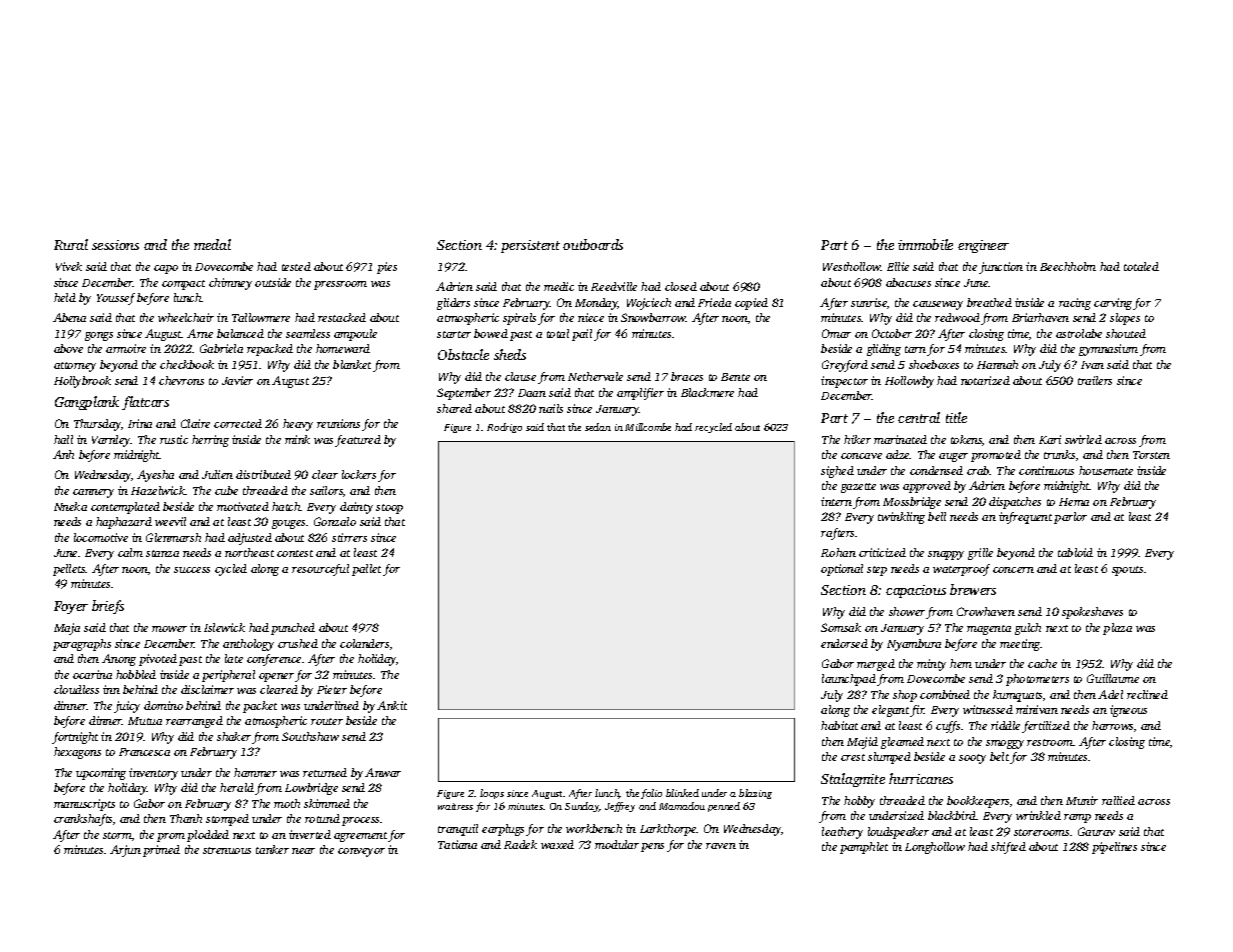 The width and height of the screenshot is (1233, 952). What do you see at coordinates (921, 778) in the screenshot?
I see `hurricanes` at bounding box center [921, 778].
